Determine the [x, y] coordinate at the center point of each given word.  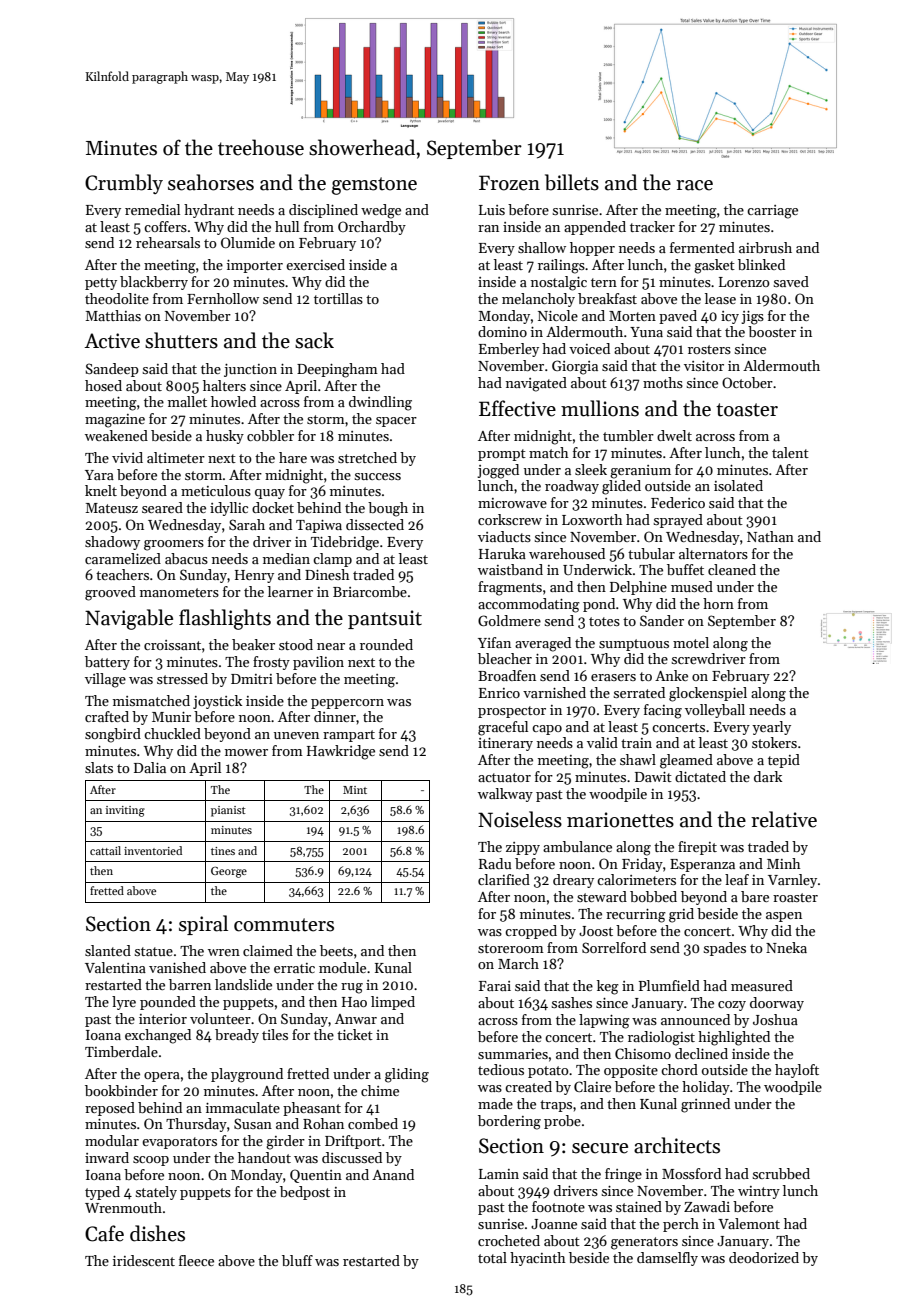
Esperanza [702, 865]
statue [153, 951]
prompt [502, 455]
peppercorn [347, 704]
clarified [504, 879]
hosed [103, 385]
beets [336, 950]
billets [572, 182]
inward [107, 1157]
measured [762, 985]
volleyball [715, 711]
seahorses [211, 182]
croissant [172, 645]
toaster [747, 410]
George [229, 872]
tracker [652, 226]
